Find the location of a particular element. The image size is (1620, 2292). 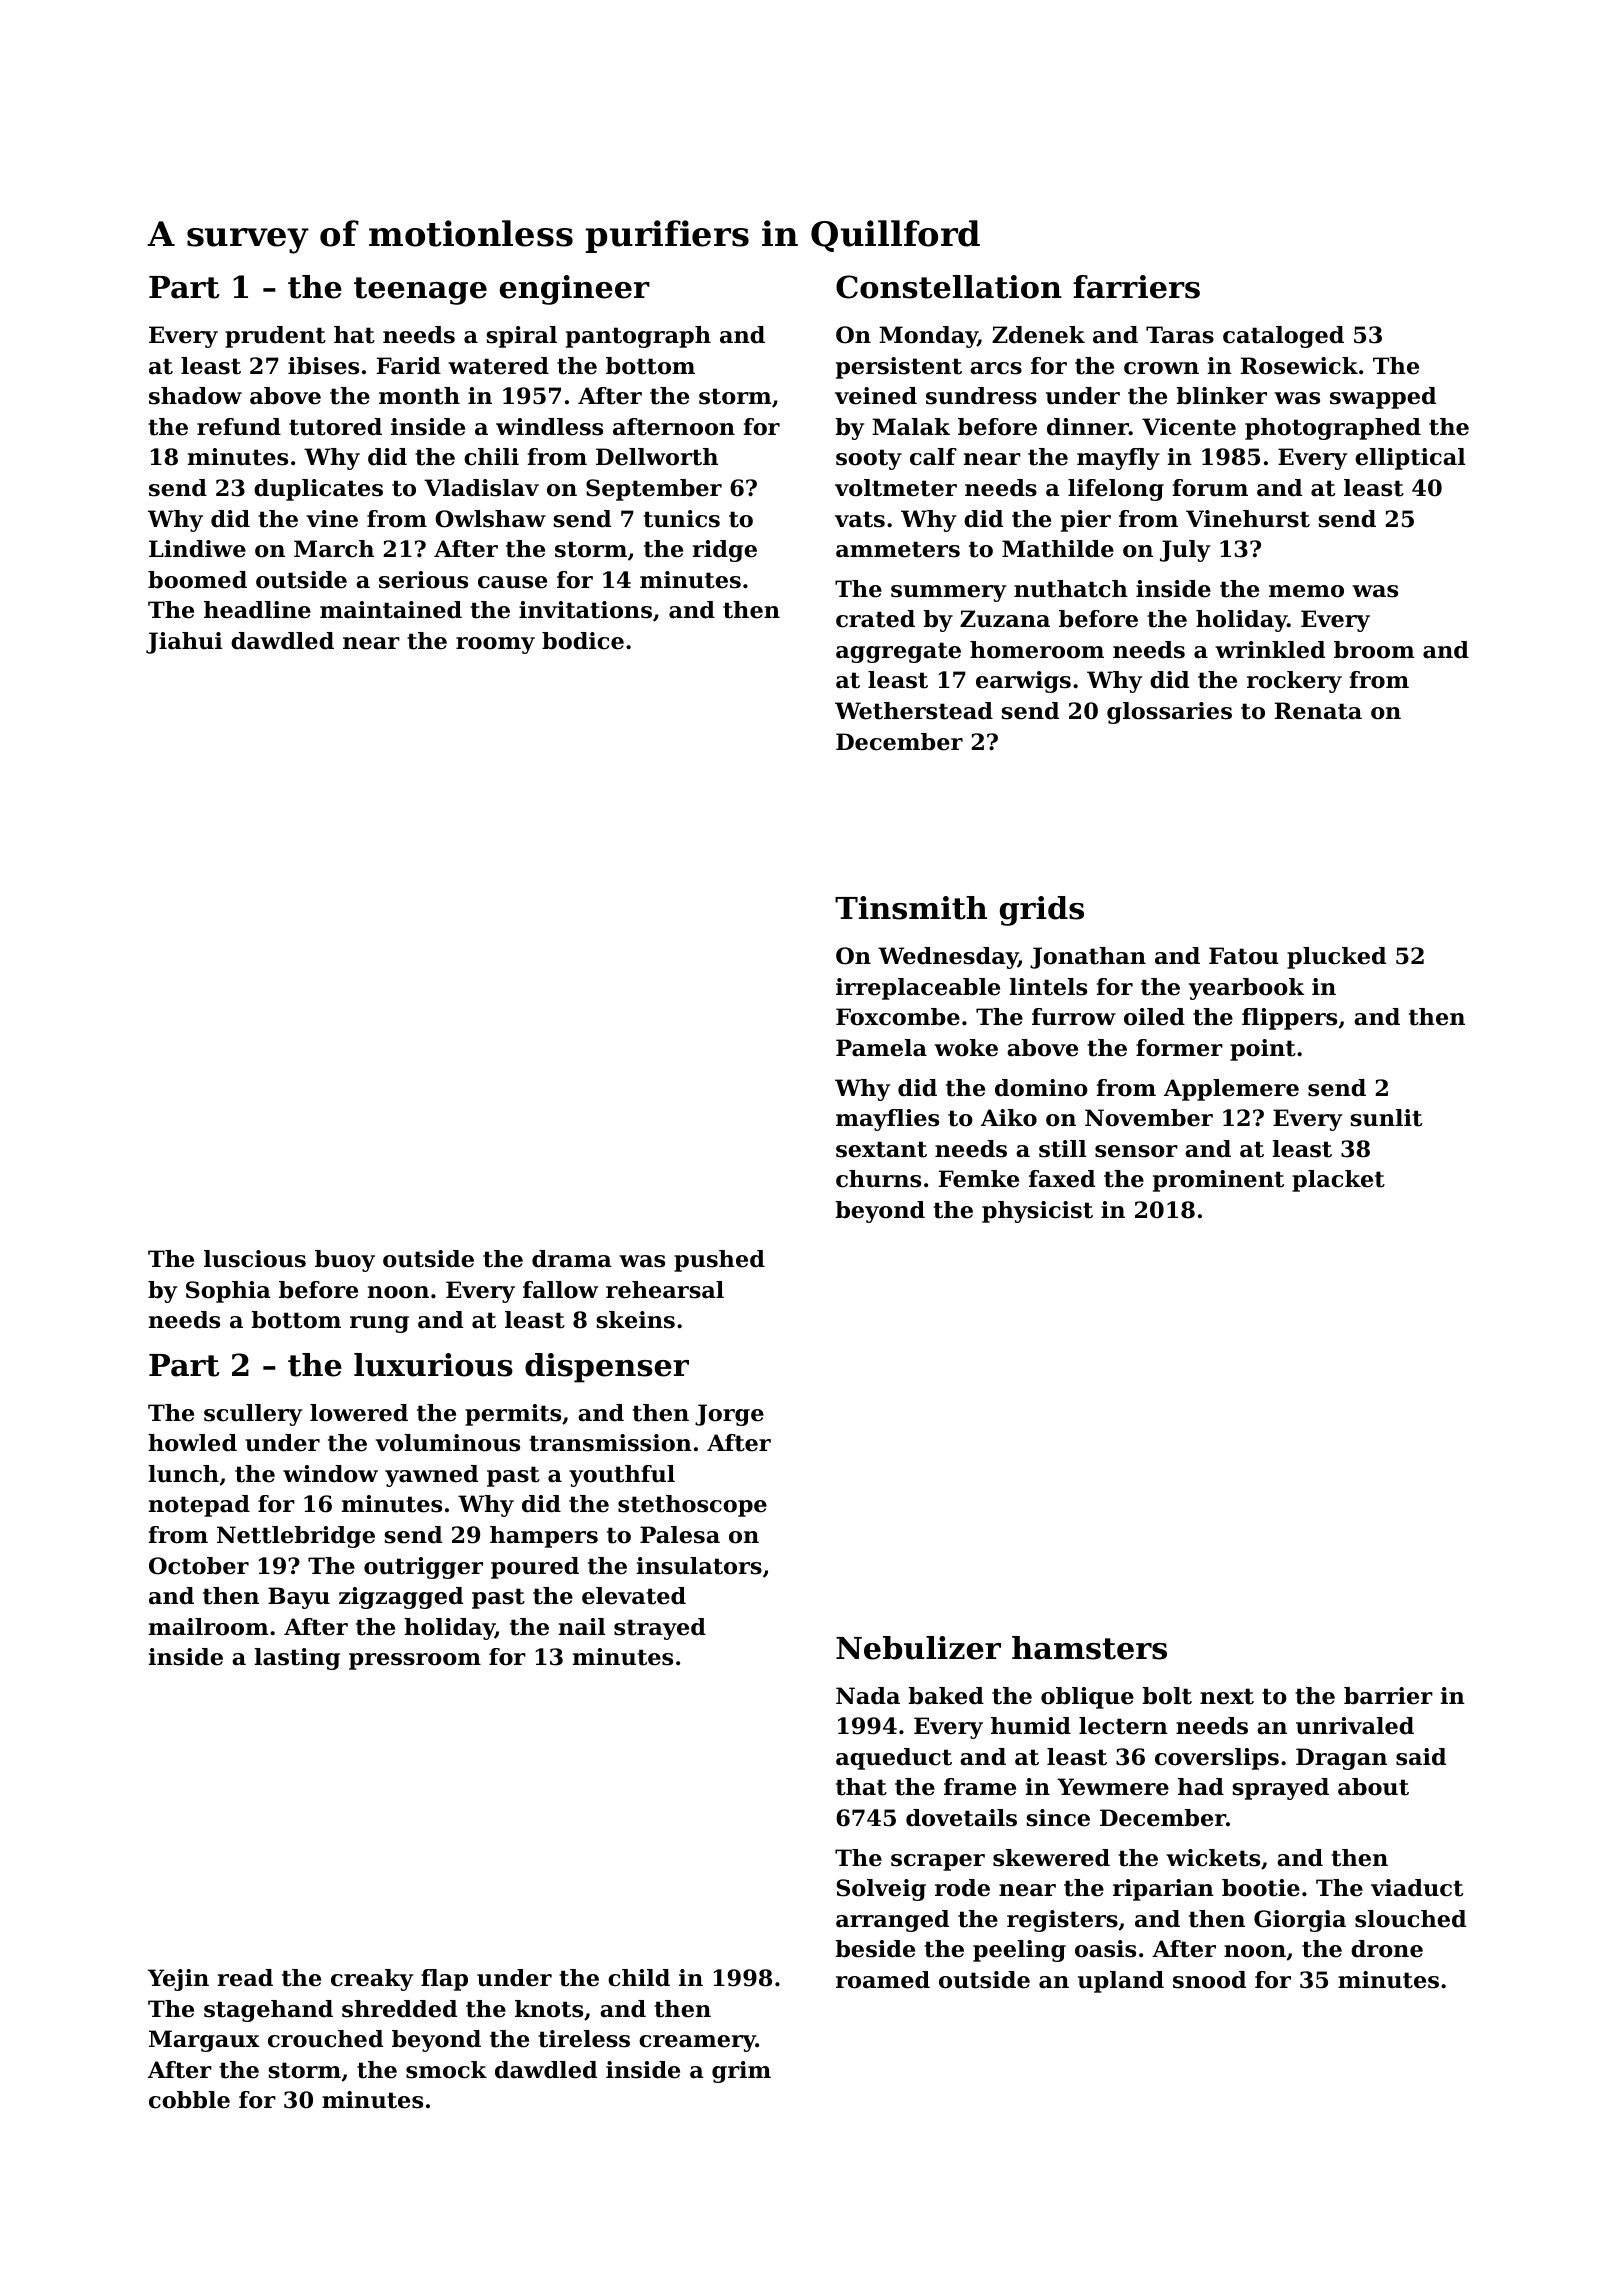

engineer is located at coordinates (575, 290).
